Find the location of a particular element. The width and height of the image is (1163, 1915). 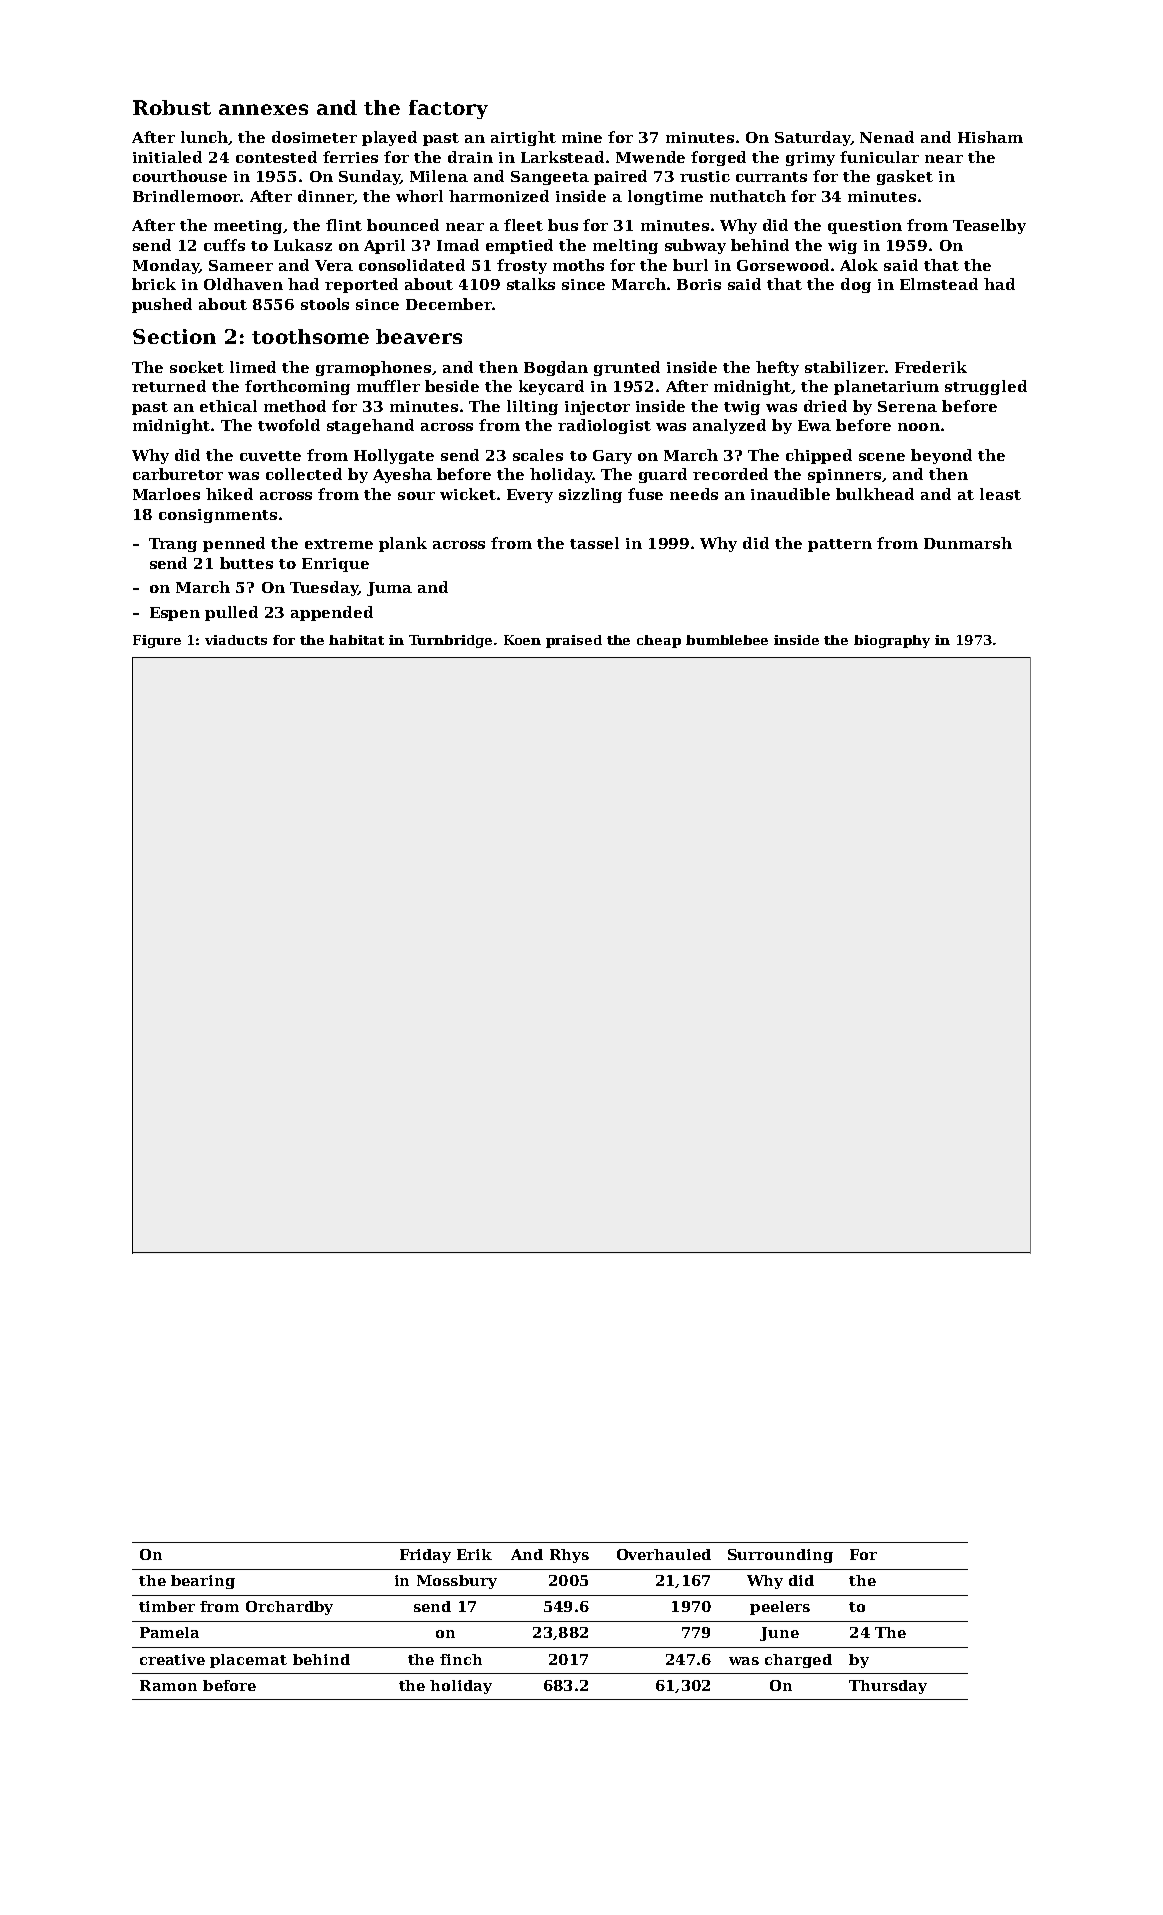

Figure is located at coordinates (157, 641).
